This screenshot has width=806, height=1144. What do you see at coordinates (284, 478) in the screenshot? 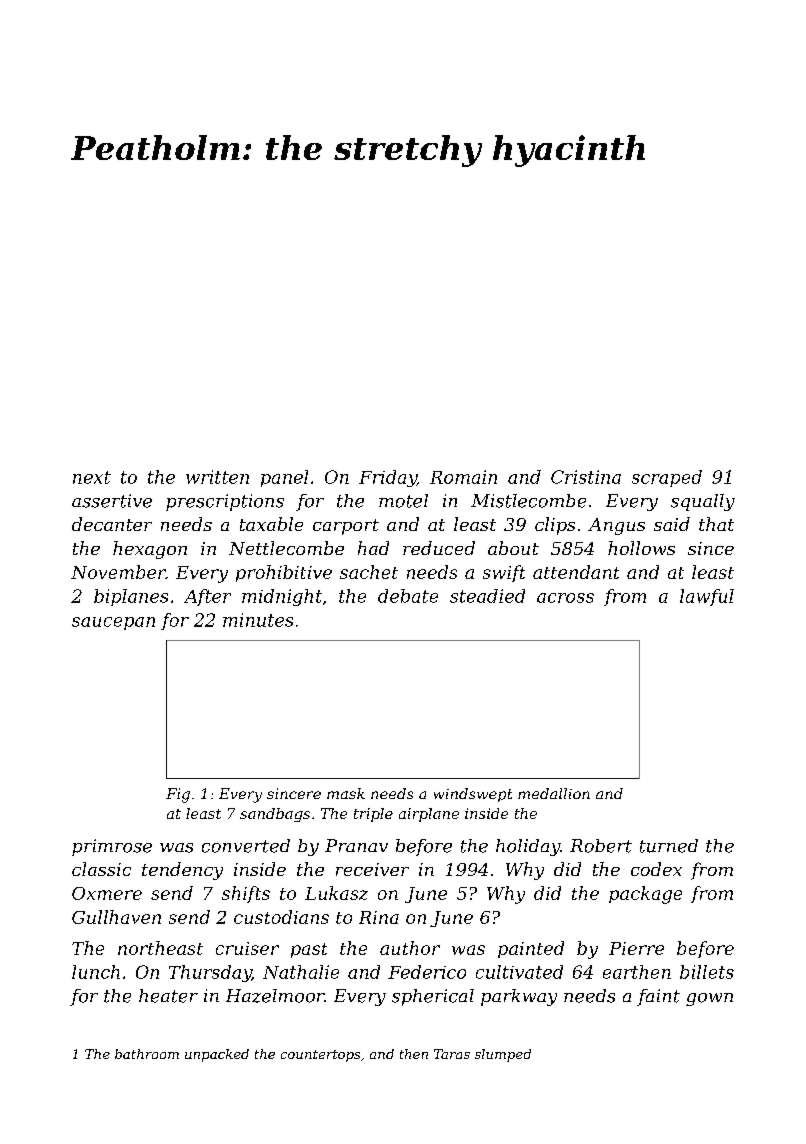
I see `panel` at bounding box center [284, 478].
